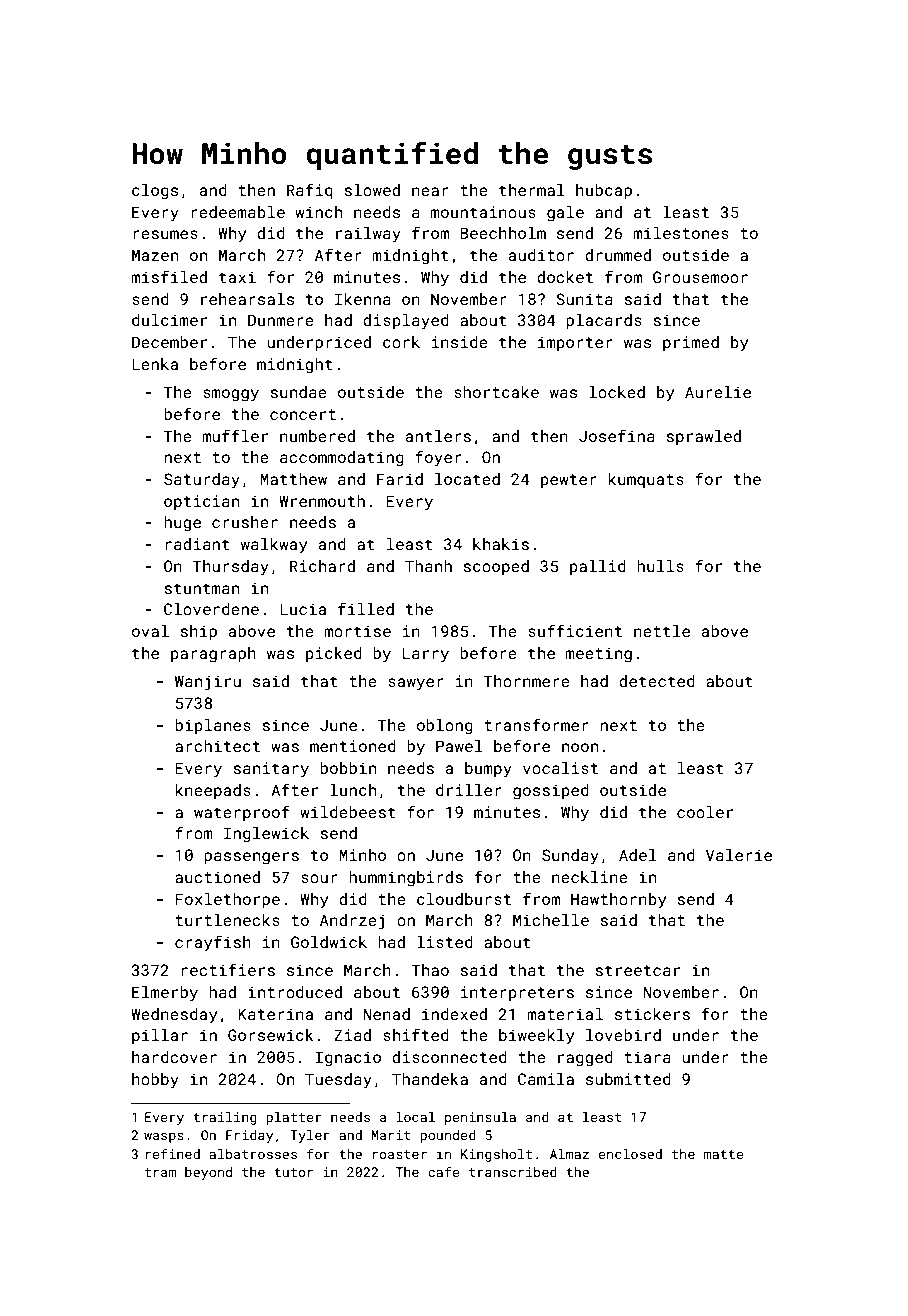 The width and height of the document is (908, 1316). Describe the element at coordinates (501, 544) in the document. I see `khakis` at that location.
